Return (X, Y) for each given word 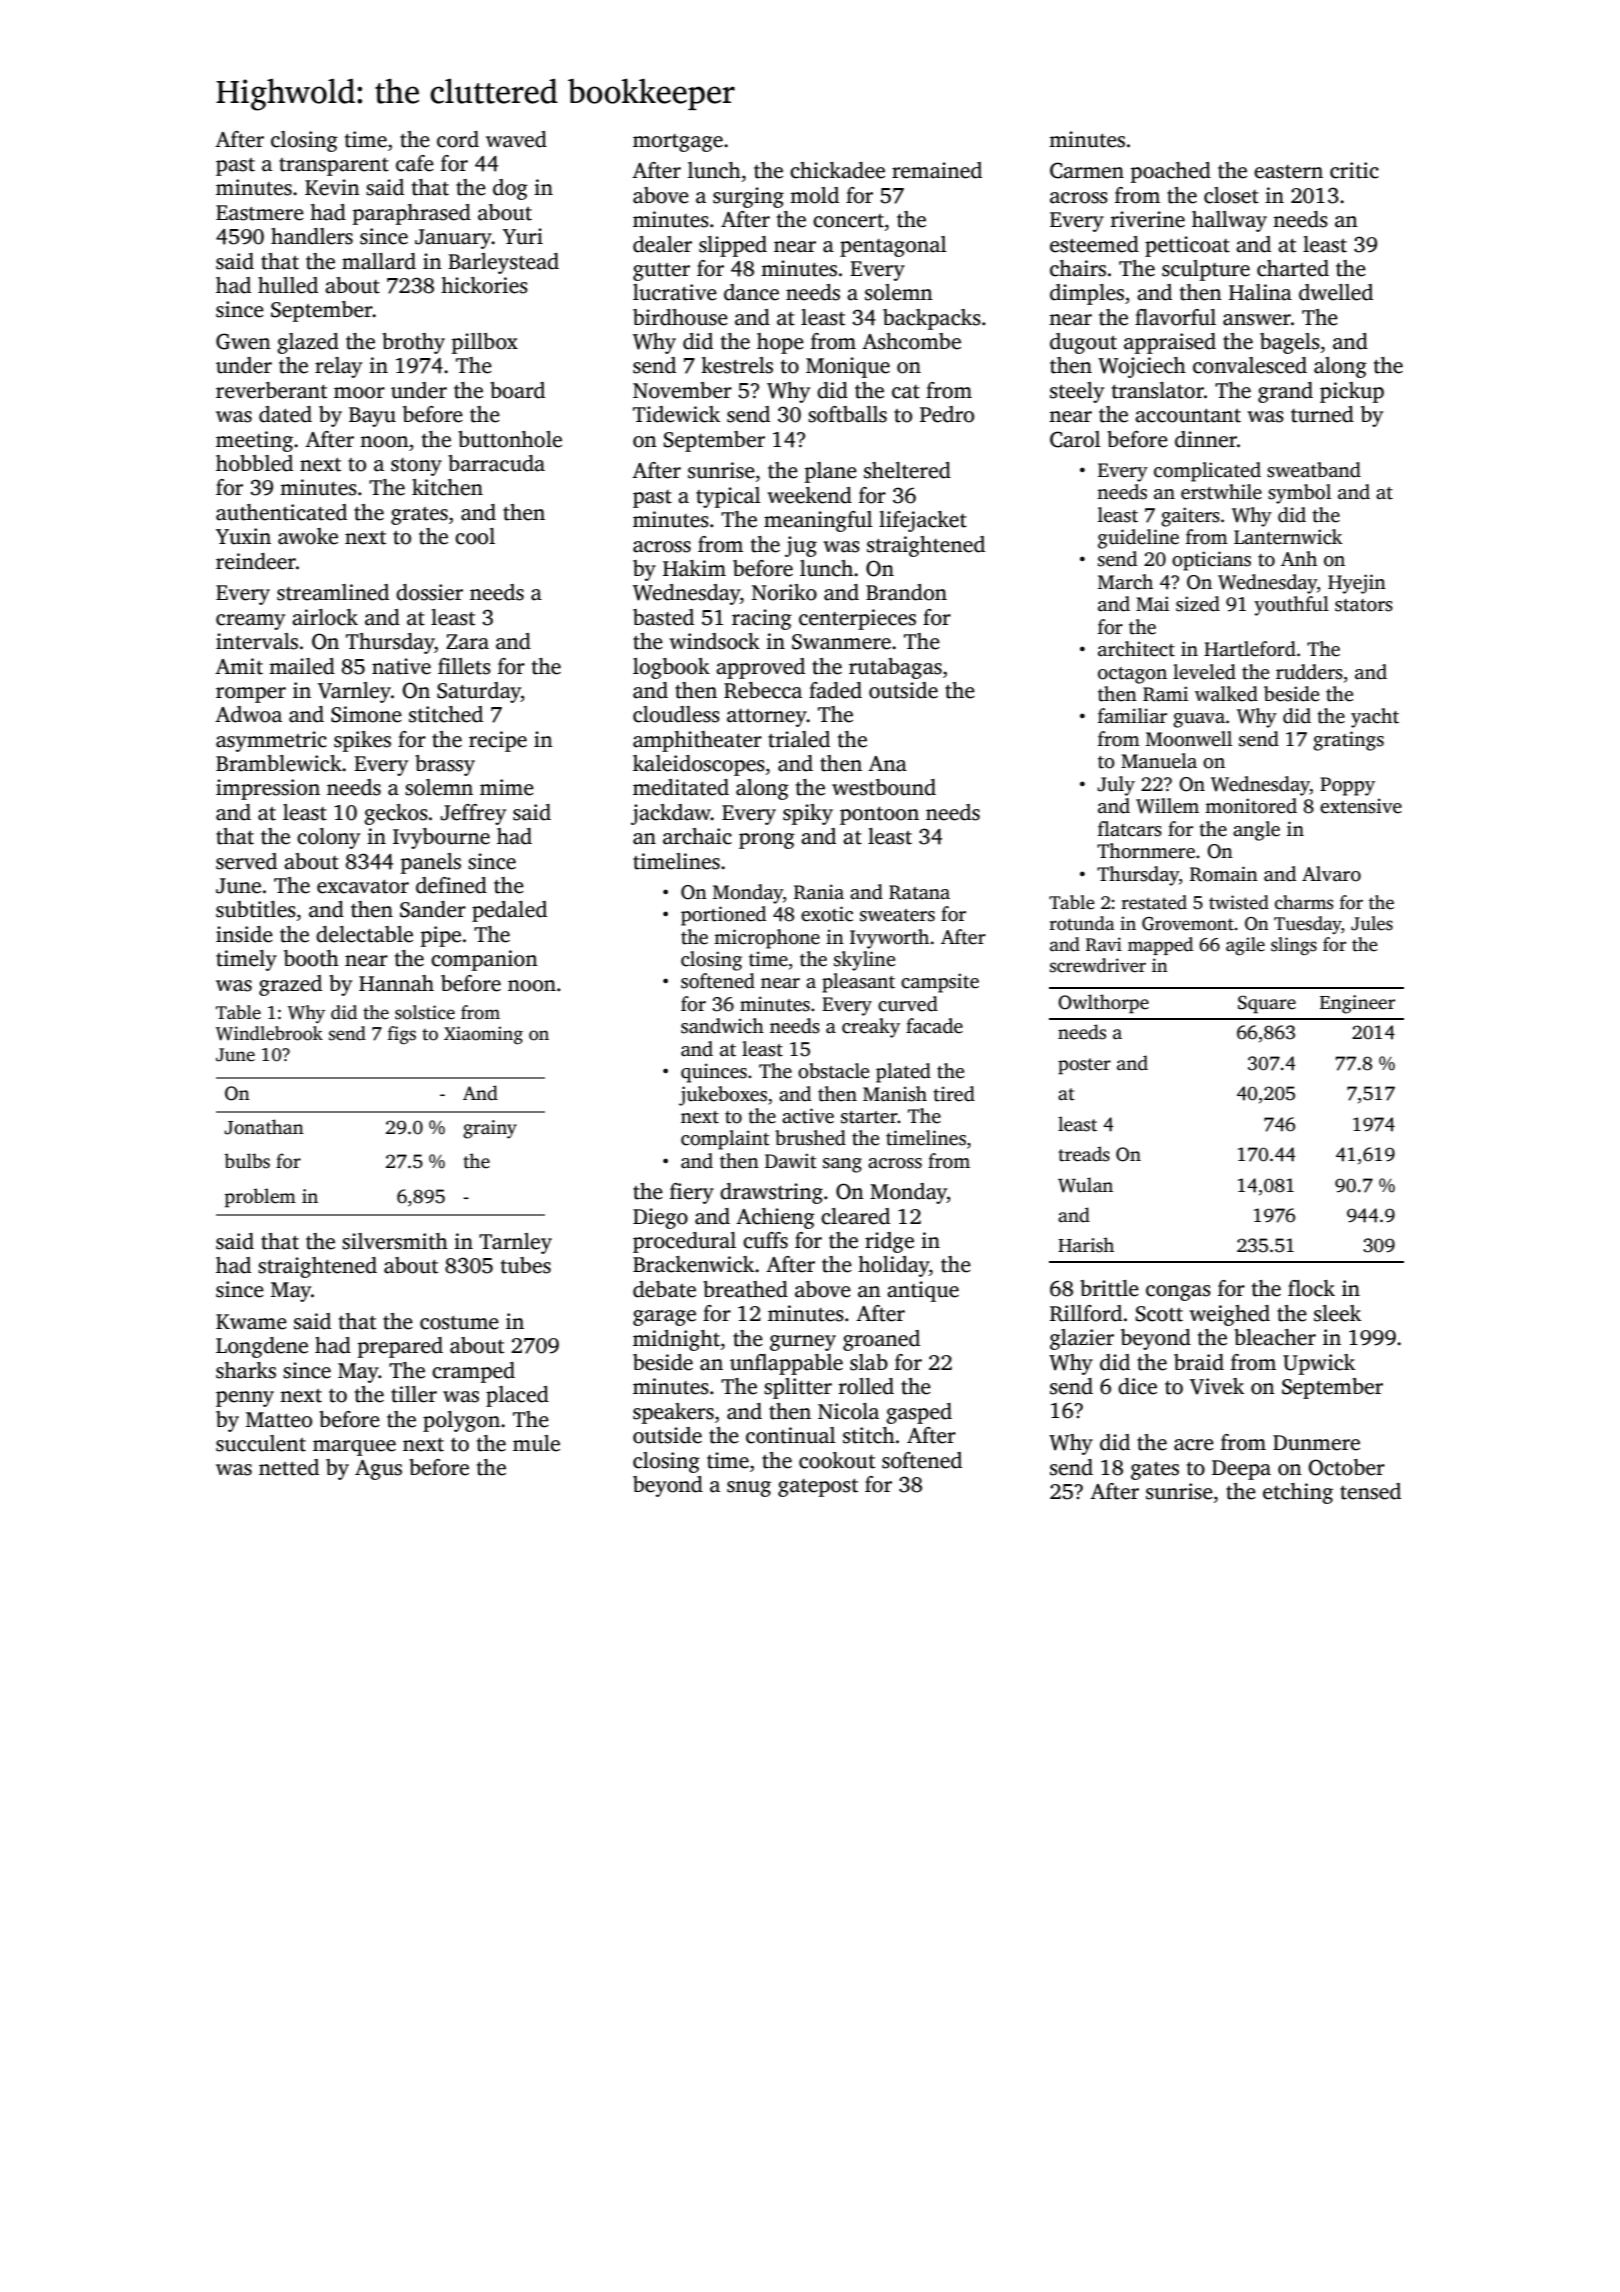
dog (510, 189)
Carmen (1087, 170)
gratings (1348, 741)
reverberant (271, 390)
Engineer (1357, 1004)
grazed (290, 985)
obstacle (833, 1071)
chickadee (837, 170)
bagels (1290, 343)
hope (780, 343)
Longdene (262, 1347)
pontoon (879, 816)
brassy (445, 765)
